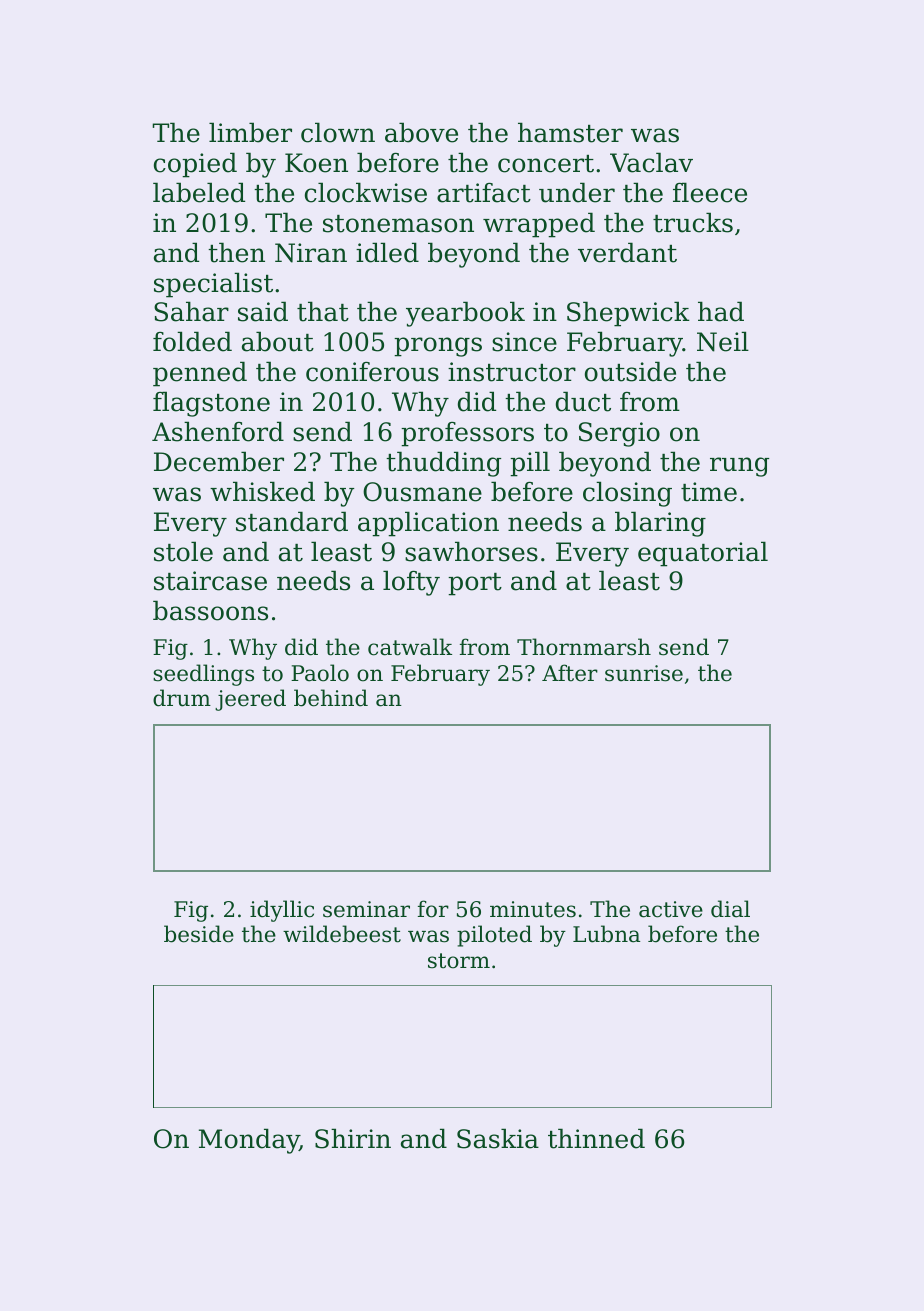 The image size is (924, 1311). What do you see at coordinates (320, 673) in the screenshot?
I see `Paolo` at bounding box center [320, 673].
